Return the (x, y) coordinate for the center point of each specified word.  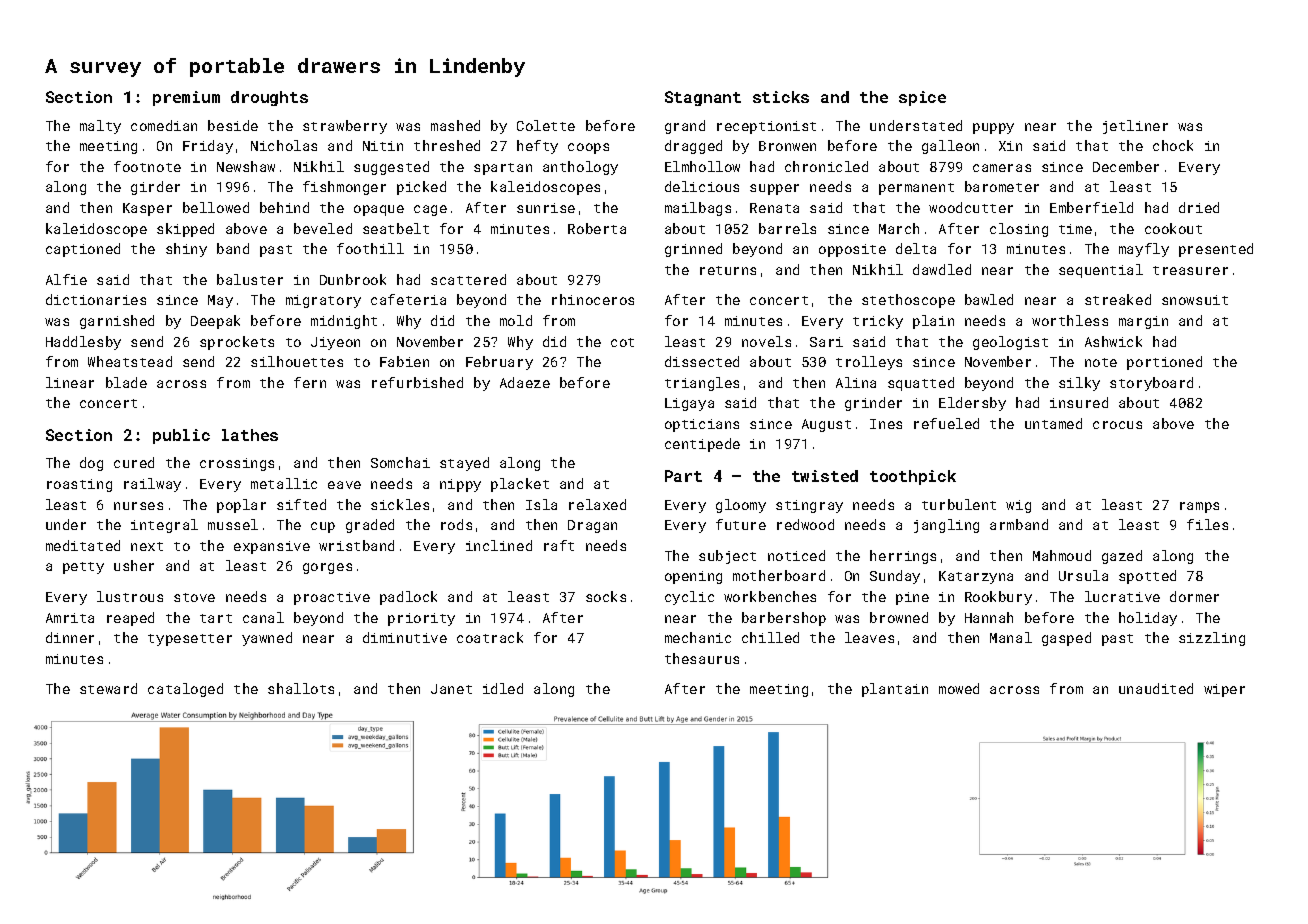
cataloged (185, 690)
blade (126, 382)
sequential (1101, 271)
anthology (580, 168)
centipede (702, 445)
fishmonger (344, 188)
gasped (1066, 639)
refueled (946, 423)
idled (503, 688)
